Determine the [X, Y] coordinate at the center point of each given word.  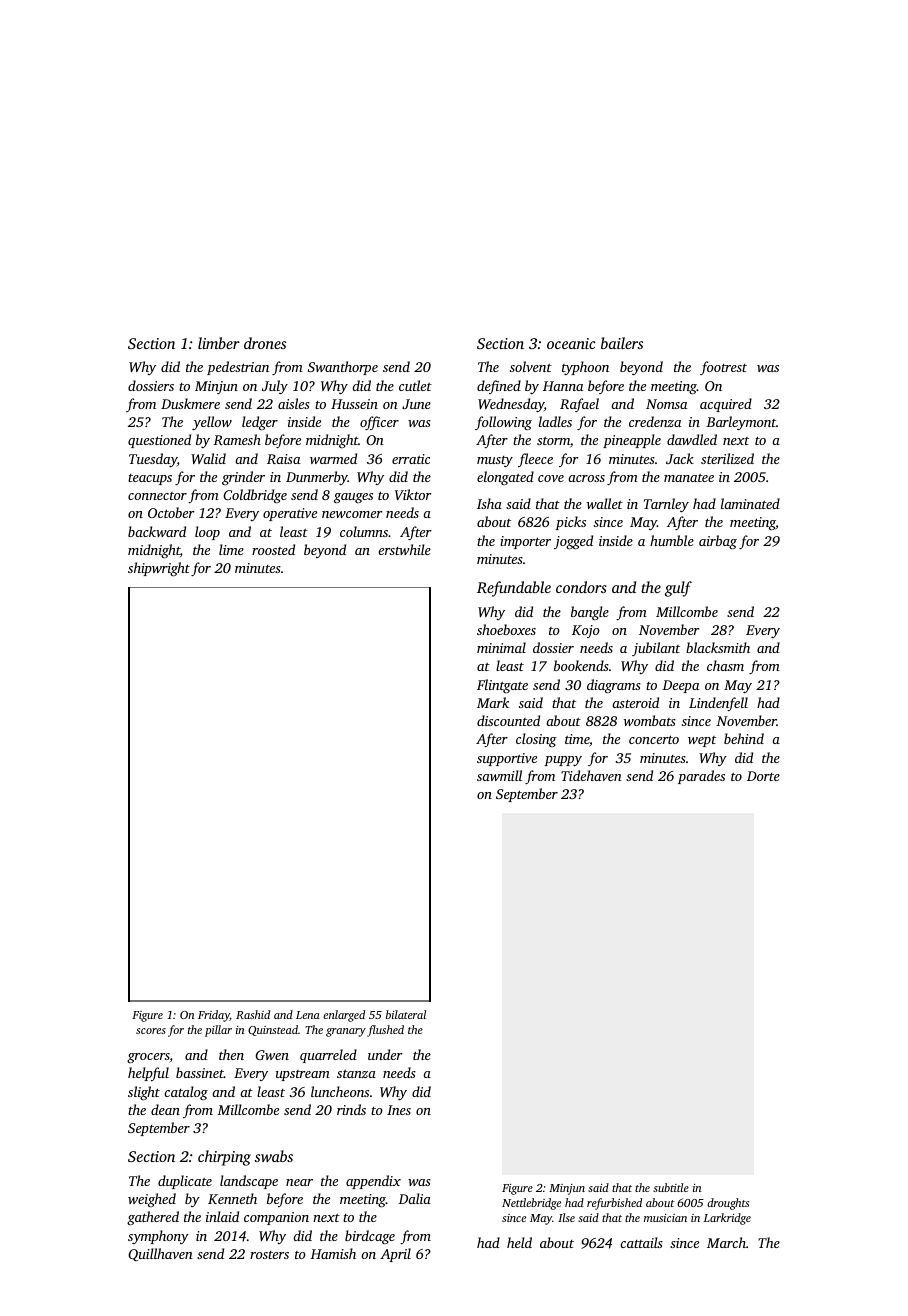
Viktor [413, 494]
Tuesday [153, 460]
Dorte [763, 776]
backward [157, 531]
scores [151, 1031]
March [726, 1242]
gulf [678, 589]
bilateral [406, 1014]
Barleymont [741, 423]
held [519, 1242]
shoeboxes [506, 629]
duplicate [185, 1182]
